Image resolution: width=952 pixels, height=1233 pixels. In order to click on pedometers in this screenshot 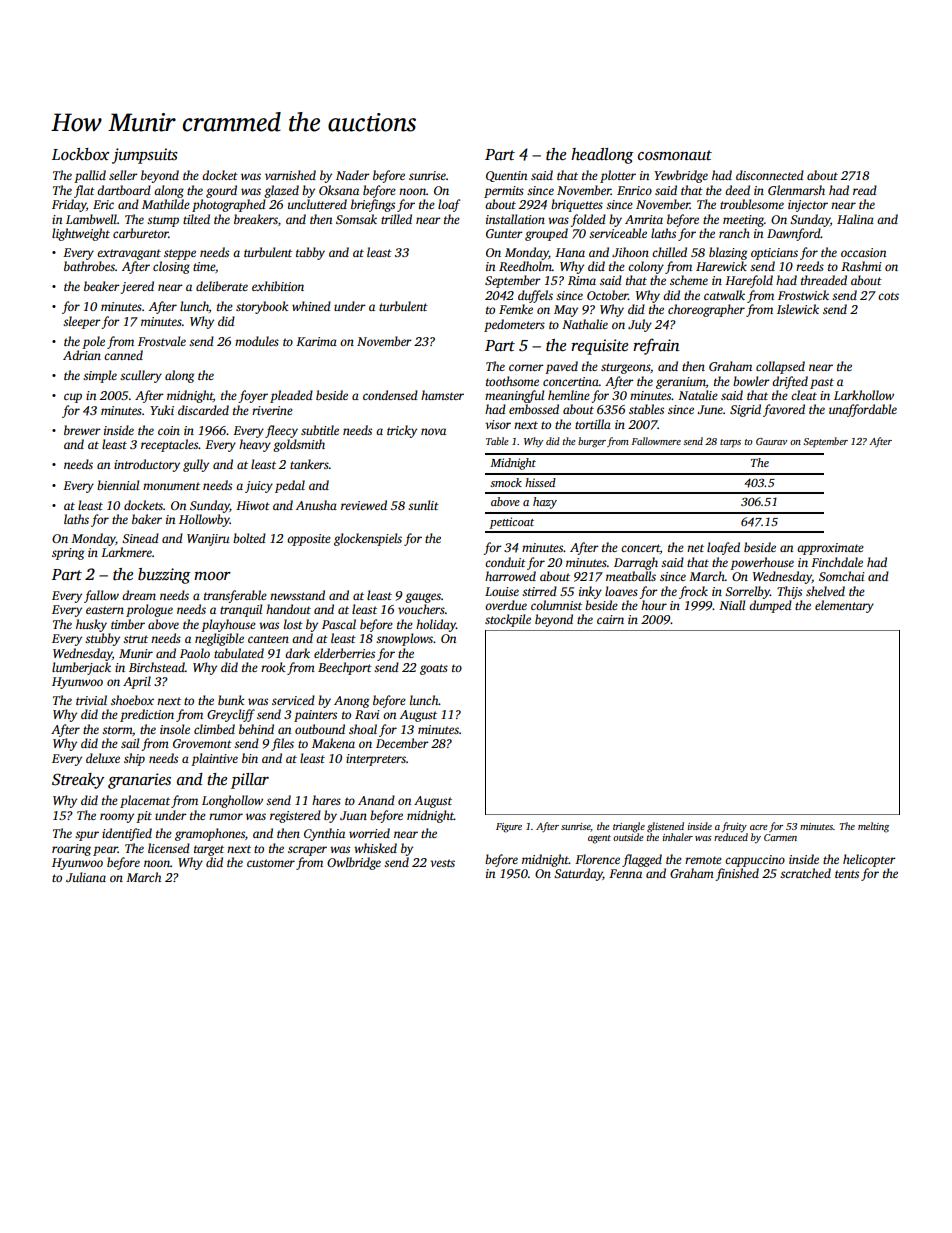, I will do `click(514, 325)`.
